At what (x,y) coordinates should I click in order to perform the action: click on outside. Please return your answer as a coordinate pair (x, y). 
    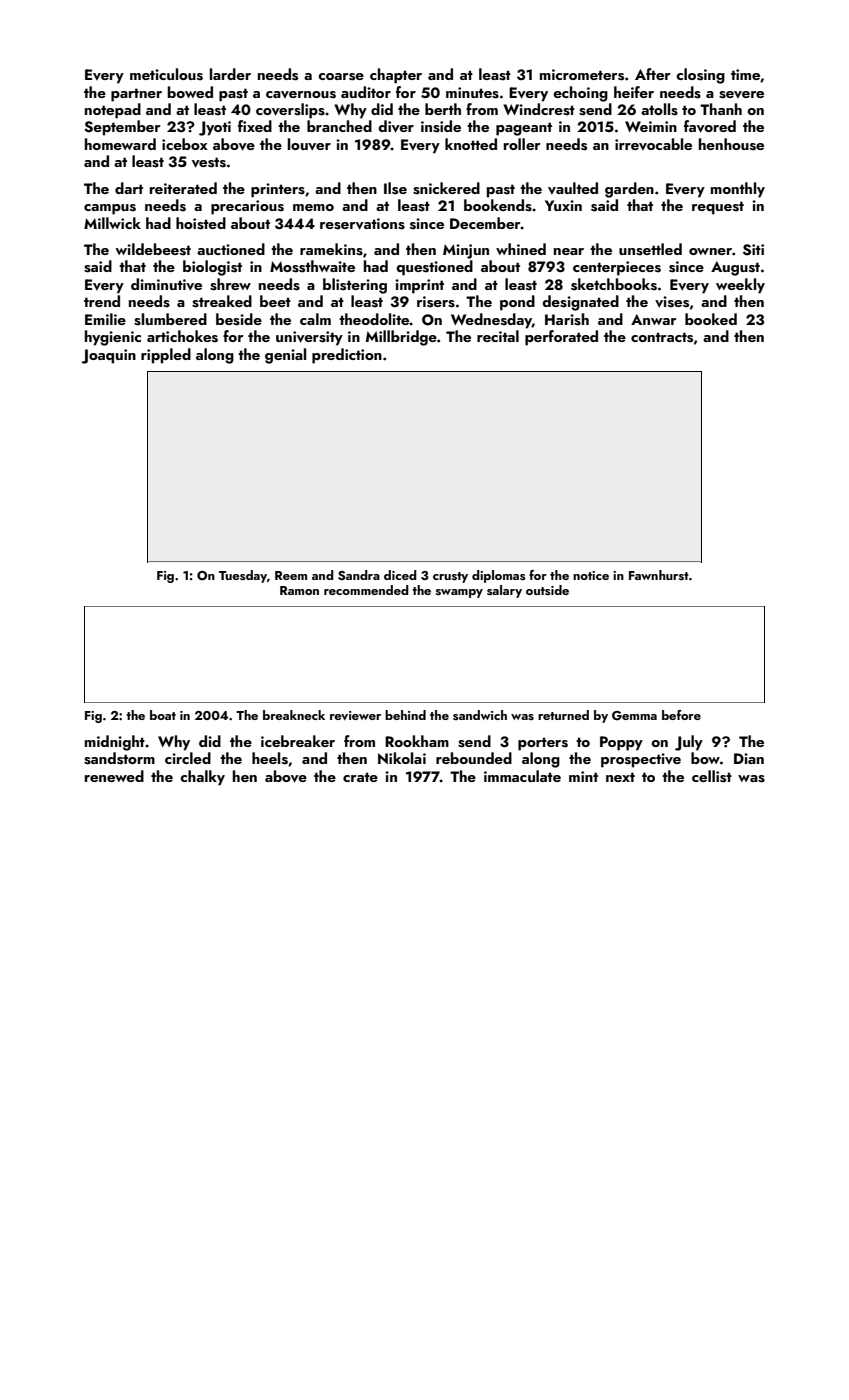
    Looking at the image, I should click on (547, 590).
